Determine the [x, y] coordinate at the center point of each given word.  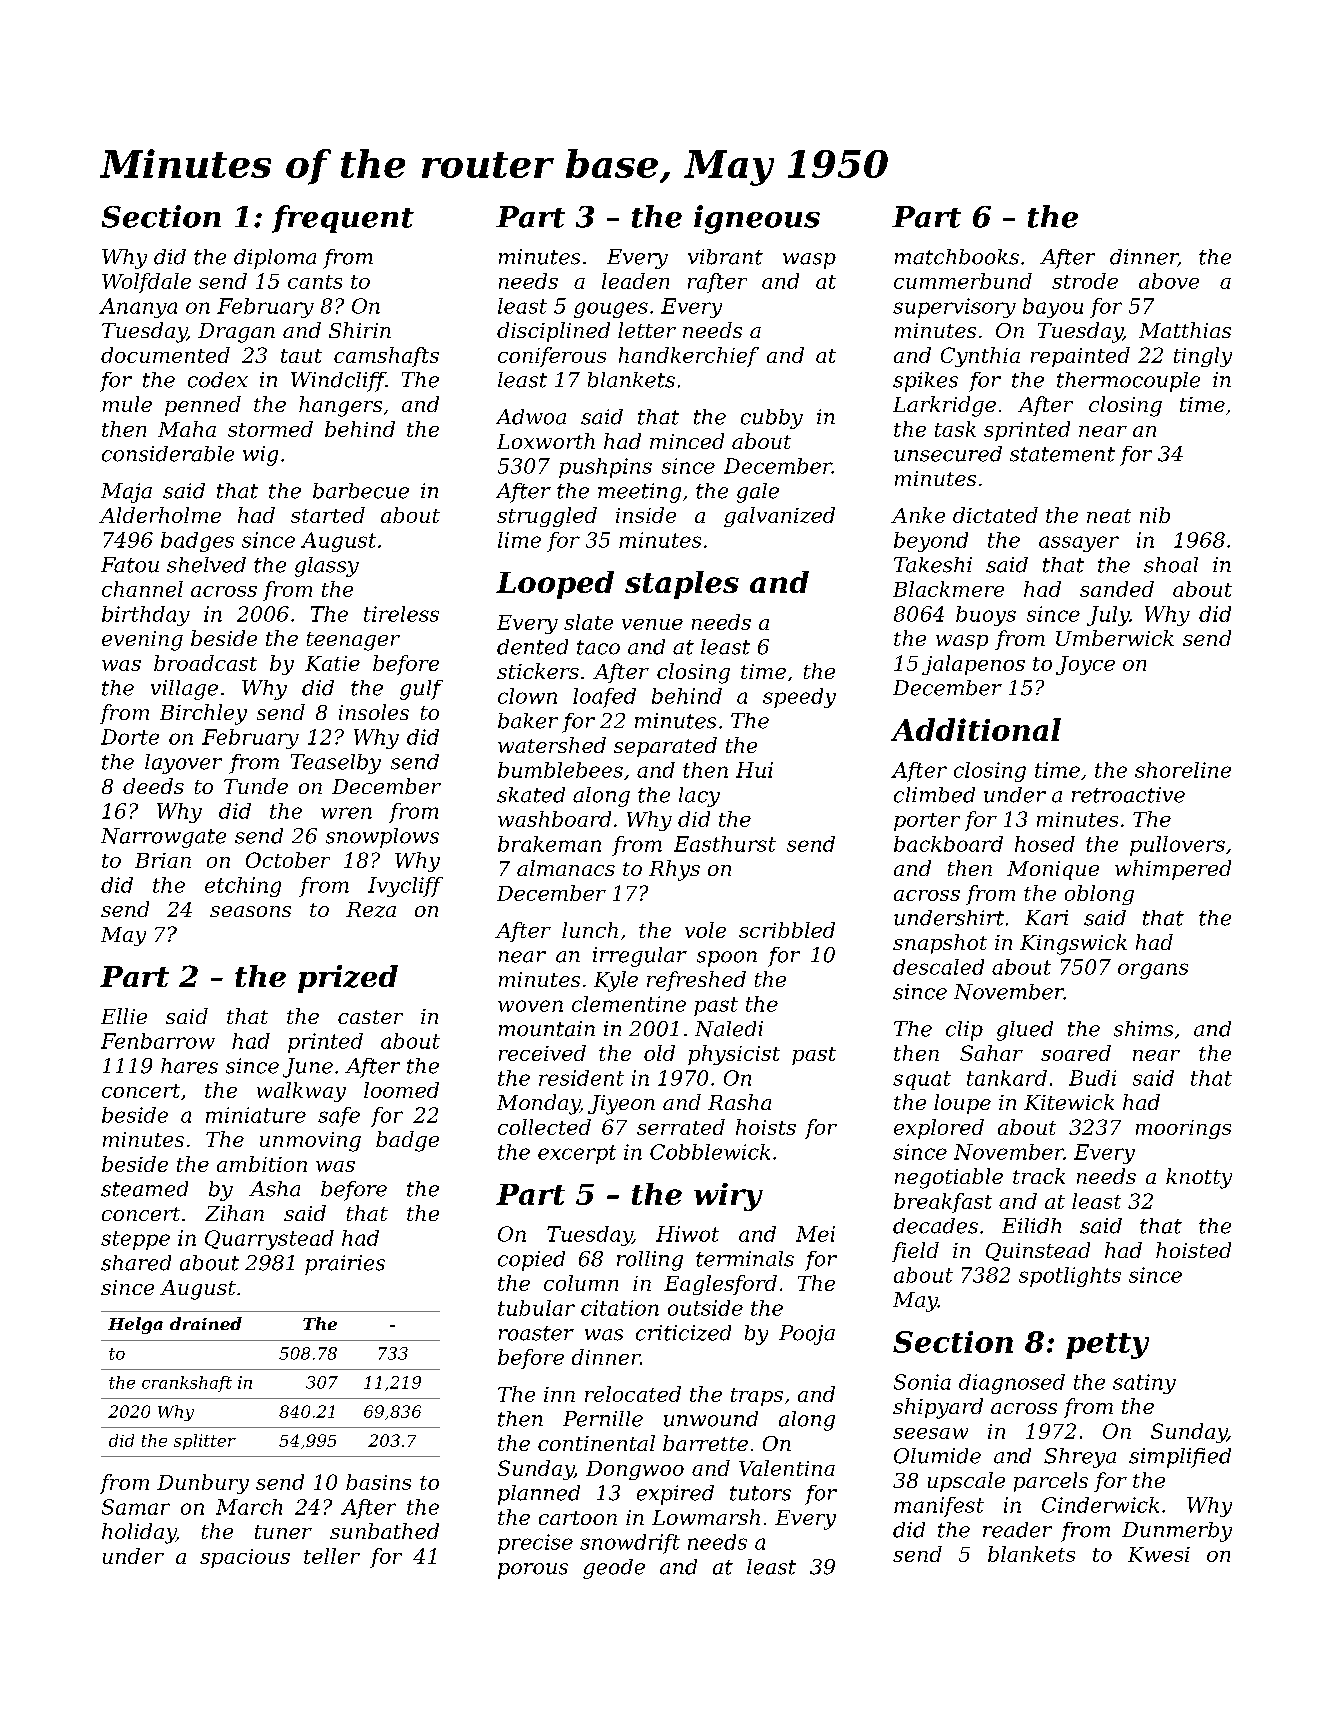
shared [136, 1263]
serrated [681, 1127]
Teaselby [336, 764]
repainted [1080, 357]
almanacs [566, 868]
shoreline [1183, 770]
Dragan [236, 333]
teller [332, 1556]
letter [647, 330]
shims [1143, 1029]
